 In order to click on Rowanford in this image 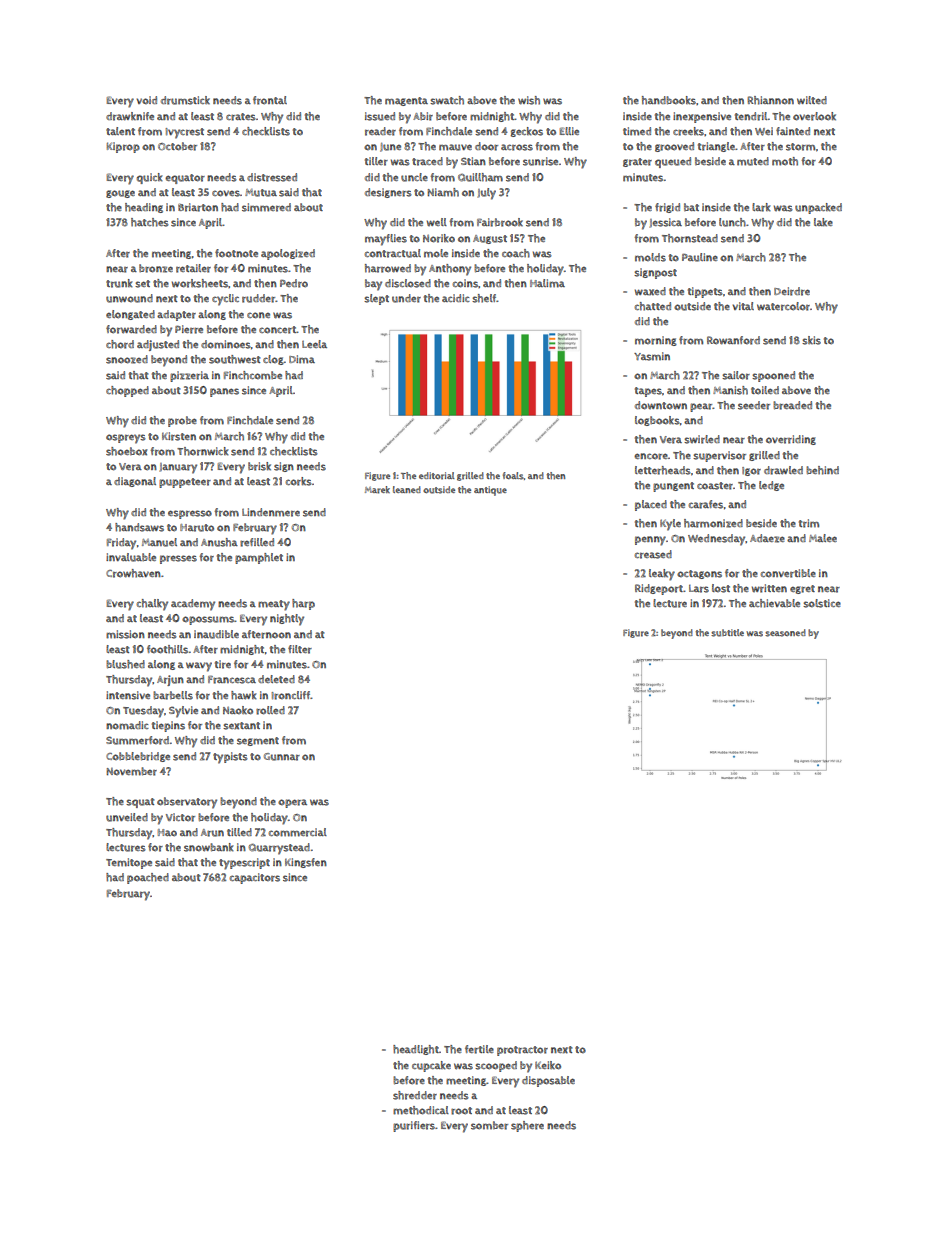, I will do `click(733, 340)`.
